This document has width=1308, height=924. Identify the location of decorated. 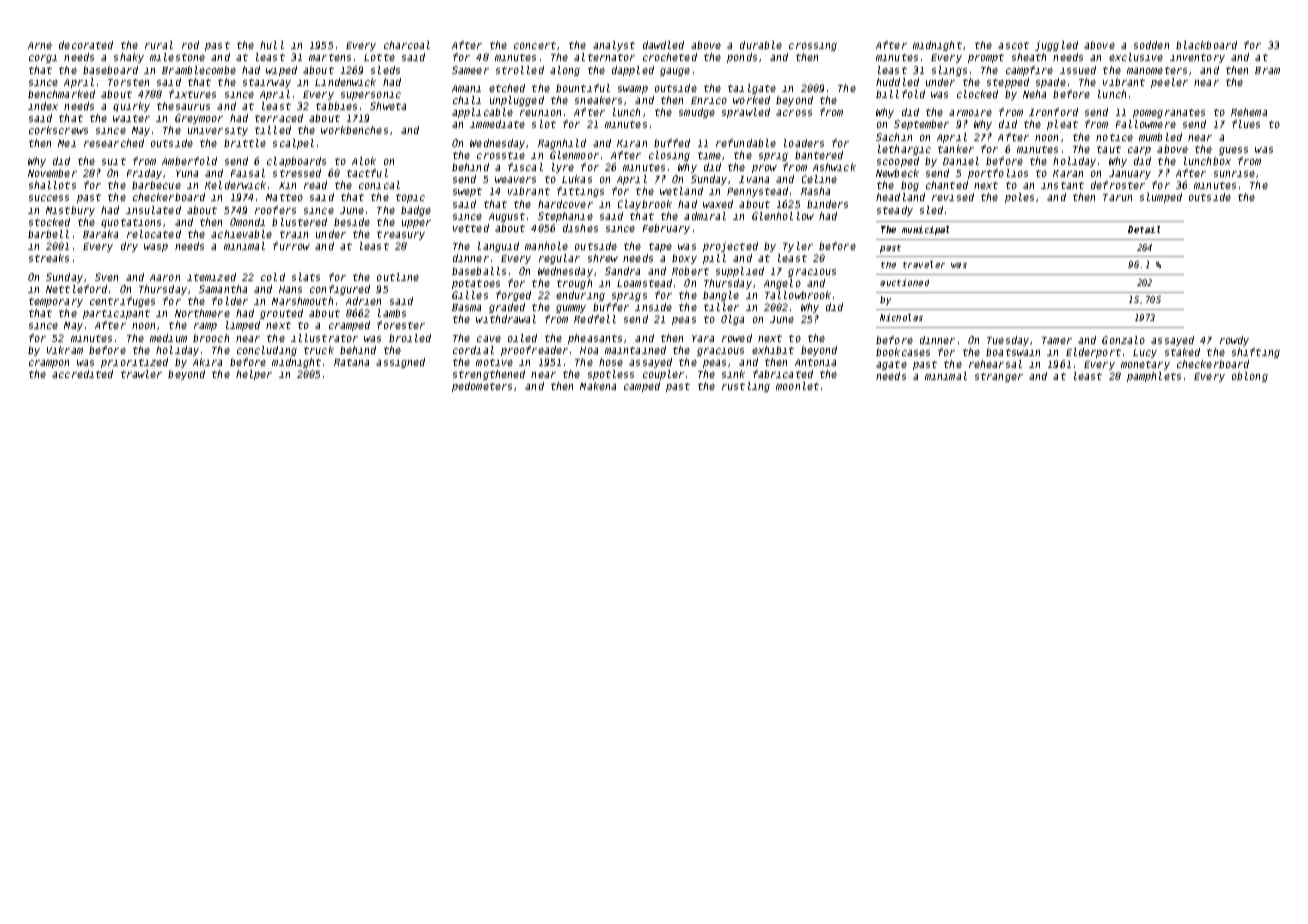
(86, 45).
